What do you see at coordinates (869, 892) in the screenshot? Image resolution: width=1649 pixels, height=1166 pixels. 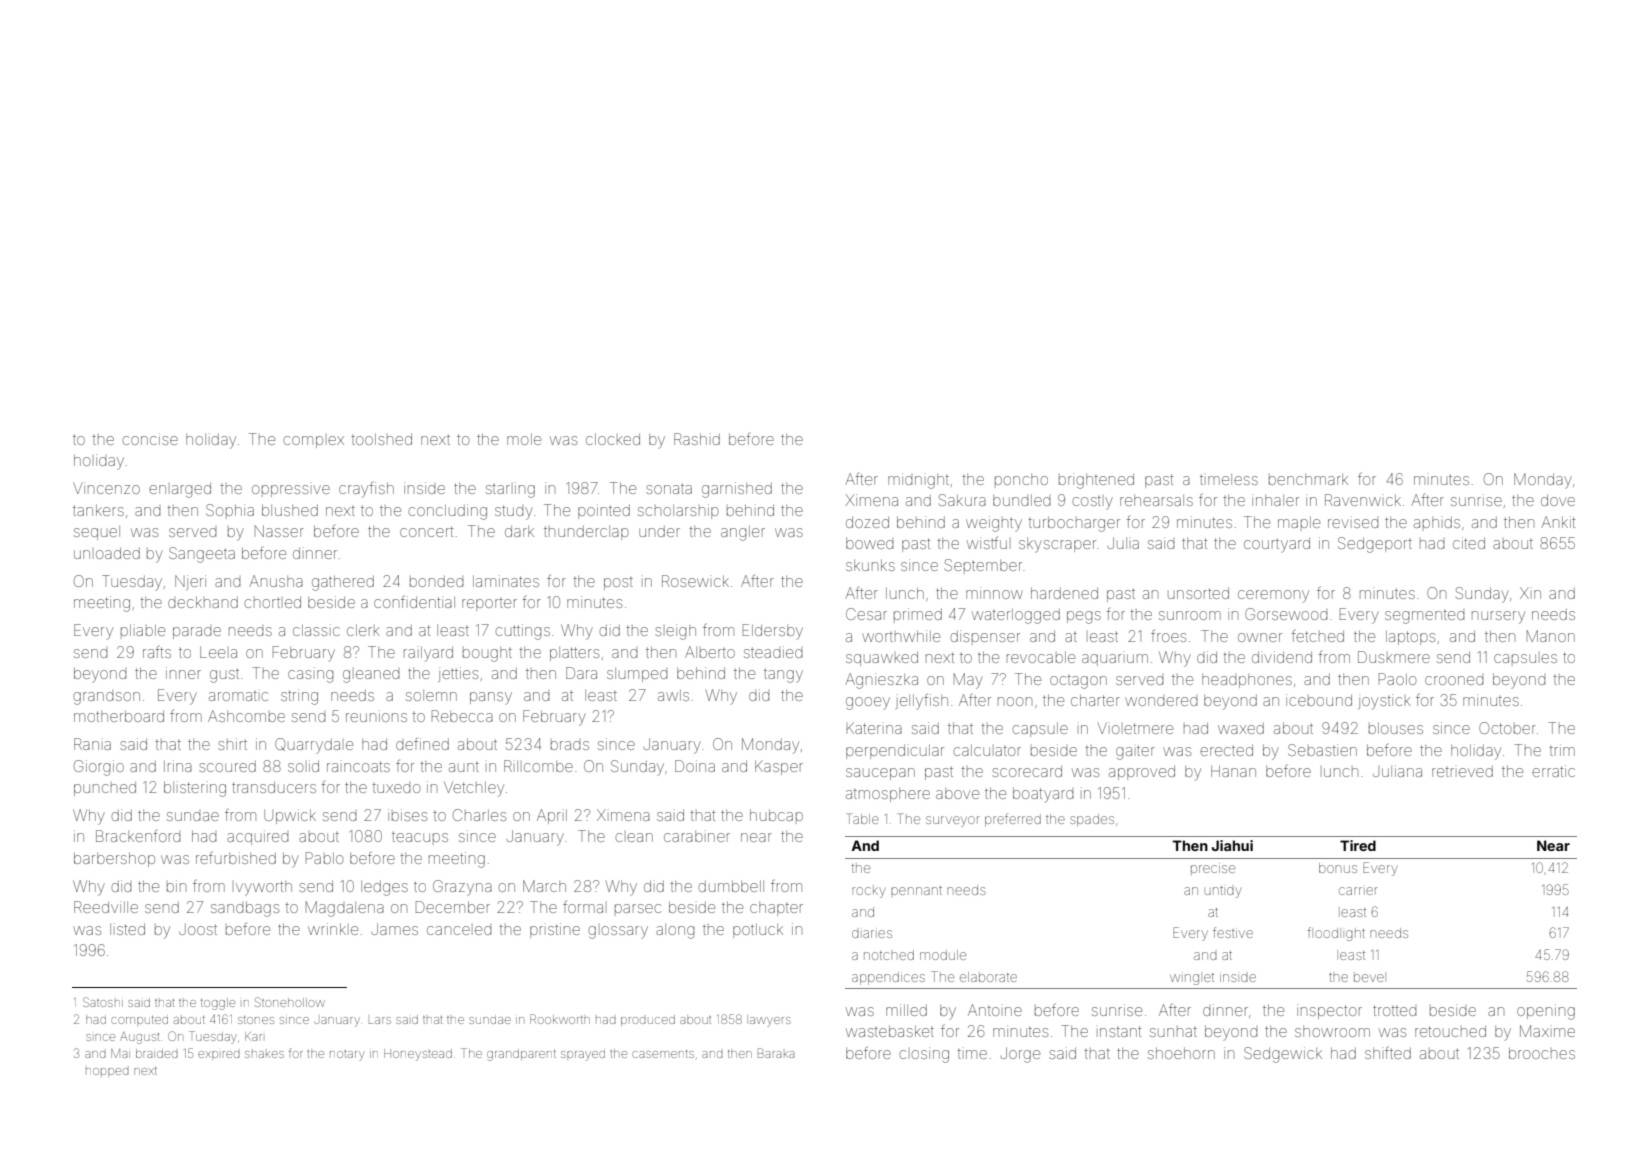 I see `rocky` at bounding box center [869, 892].
